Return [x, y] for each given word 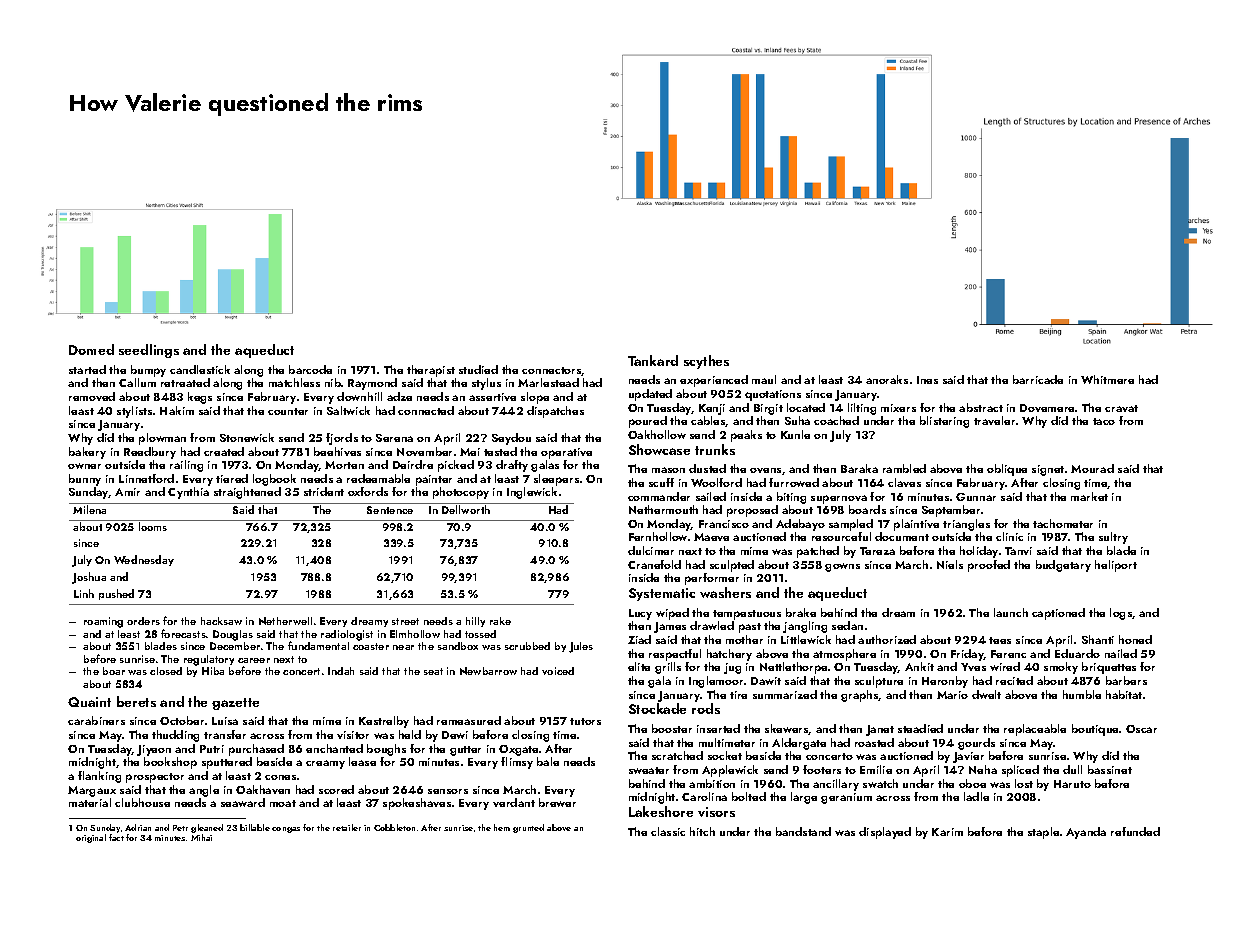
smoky [1061, 668]
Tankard [653, 360]
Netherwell [285, 621]
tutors [585, 721]
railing [186, 466]
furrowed [794, 482]
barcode [310, 369]
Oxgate [518, 750]
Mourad [1092, 468]
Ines [927, 380]
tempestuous [747, 615]
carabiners [96, 720]
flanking [99, 777]
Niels [950, 564]
